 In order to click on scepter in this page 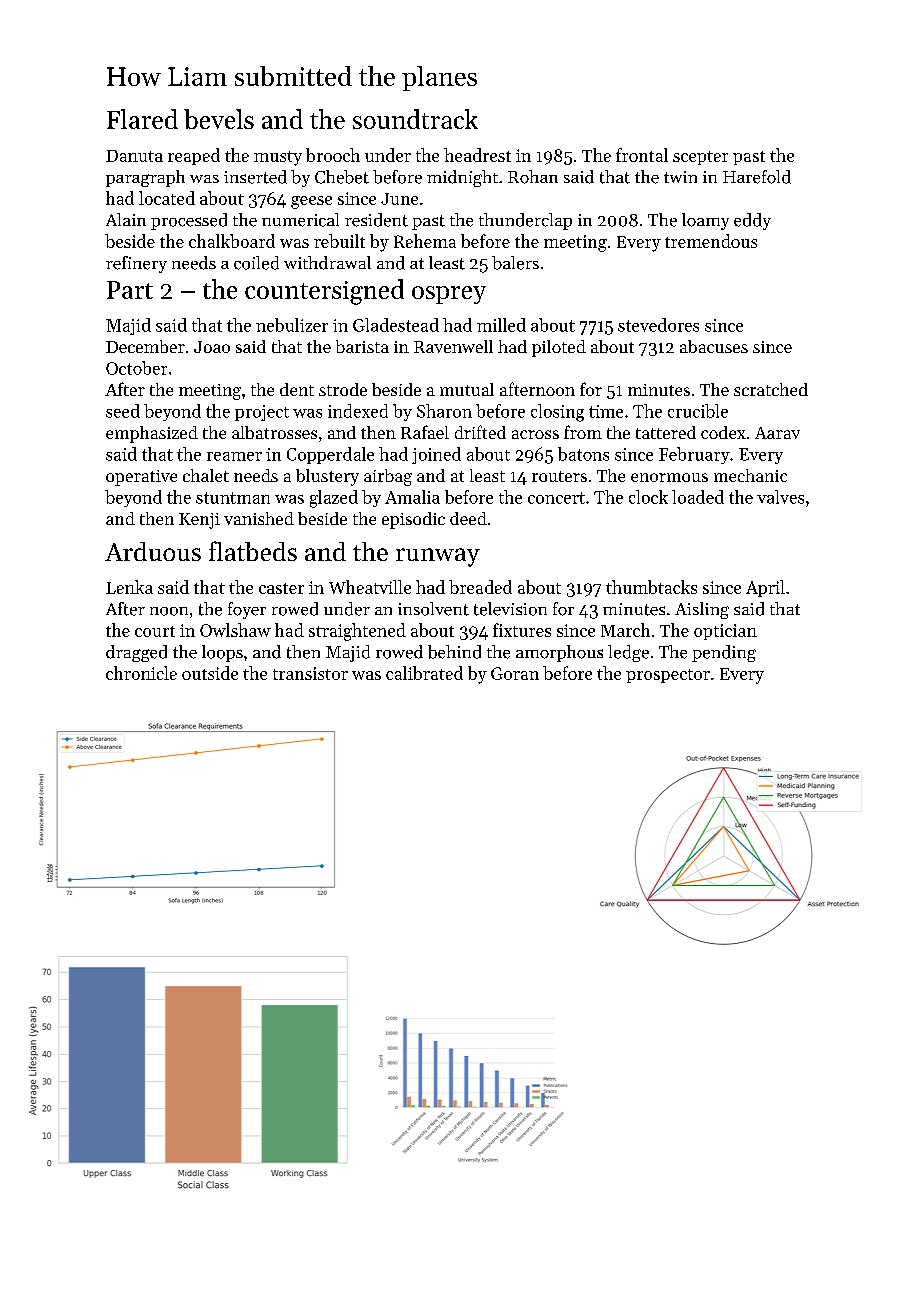, I will do `click(700, 158)`.
